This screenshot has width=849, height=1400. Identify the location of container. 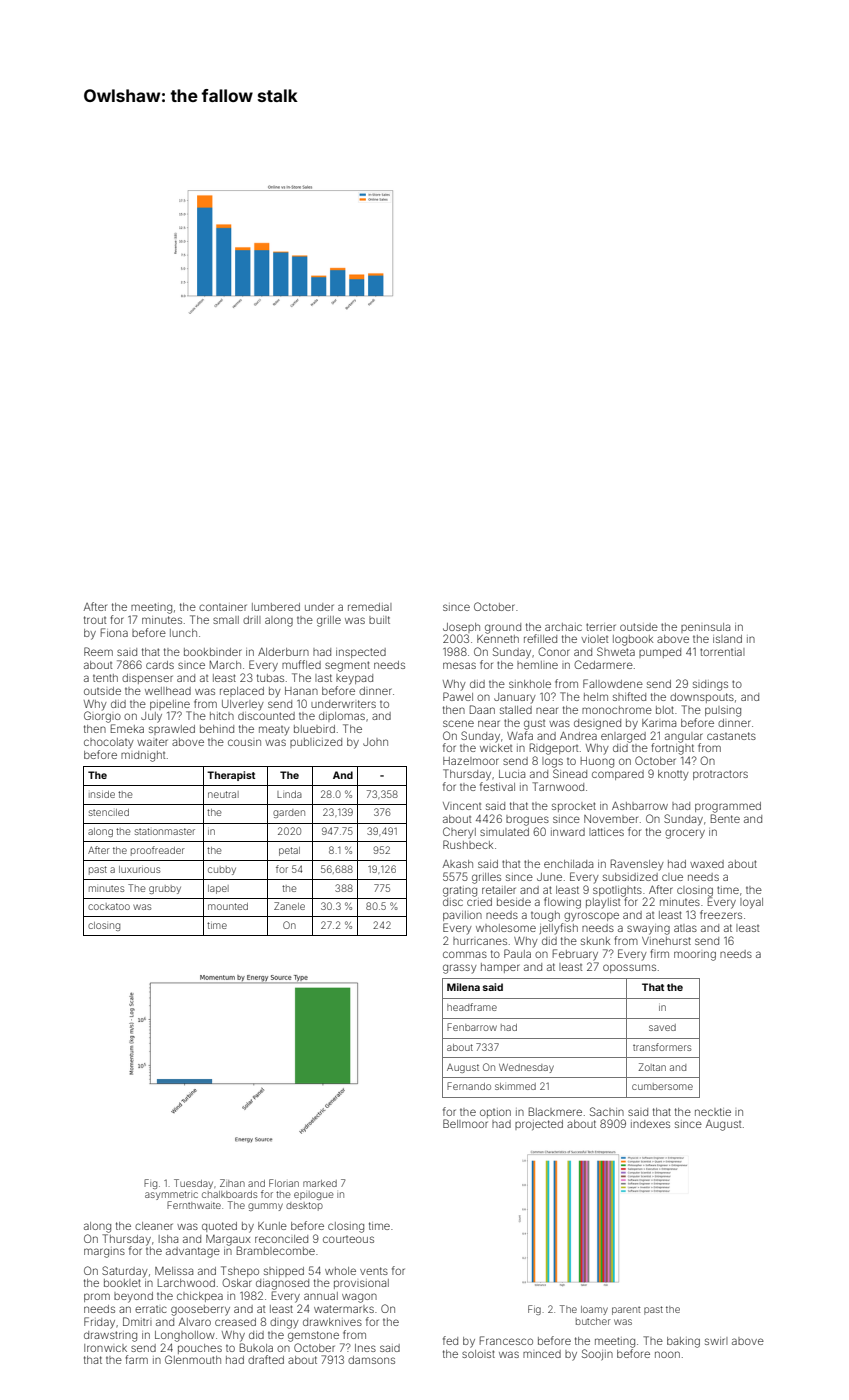
(223, 607).
